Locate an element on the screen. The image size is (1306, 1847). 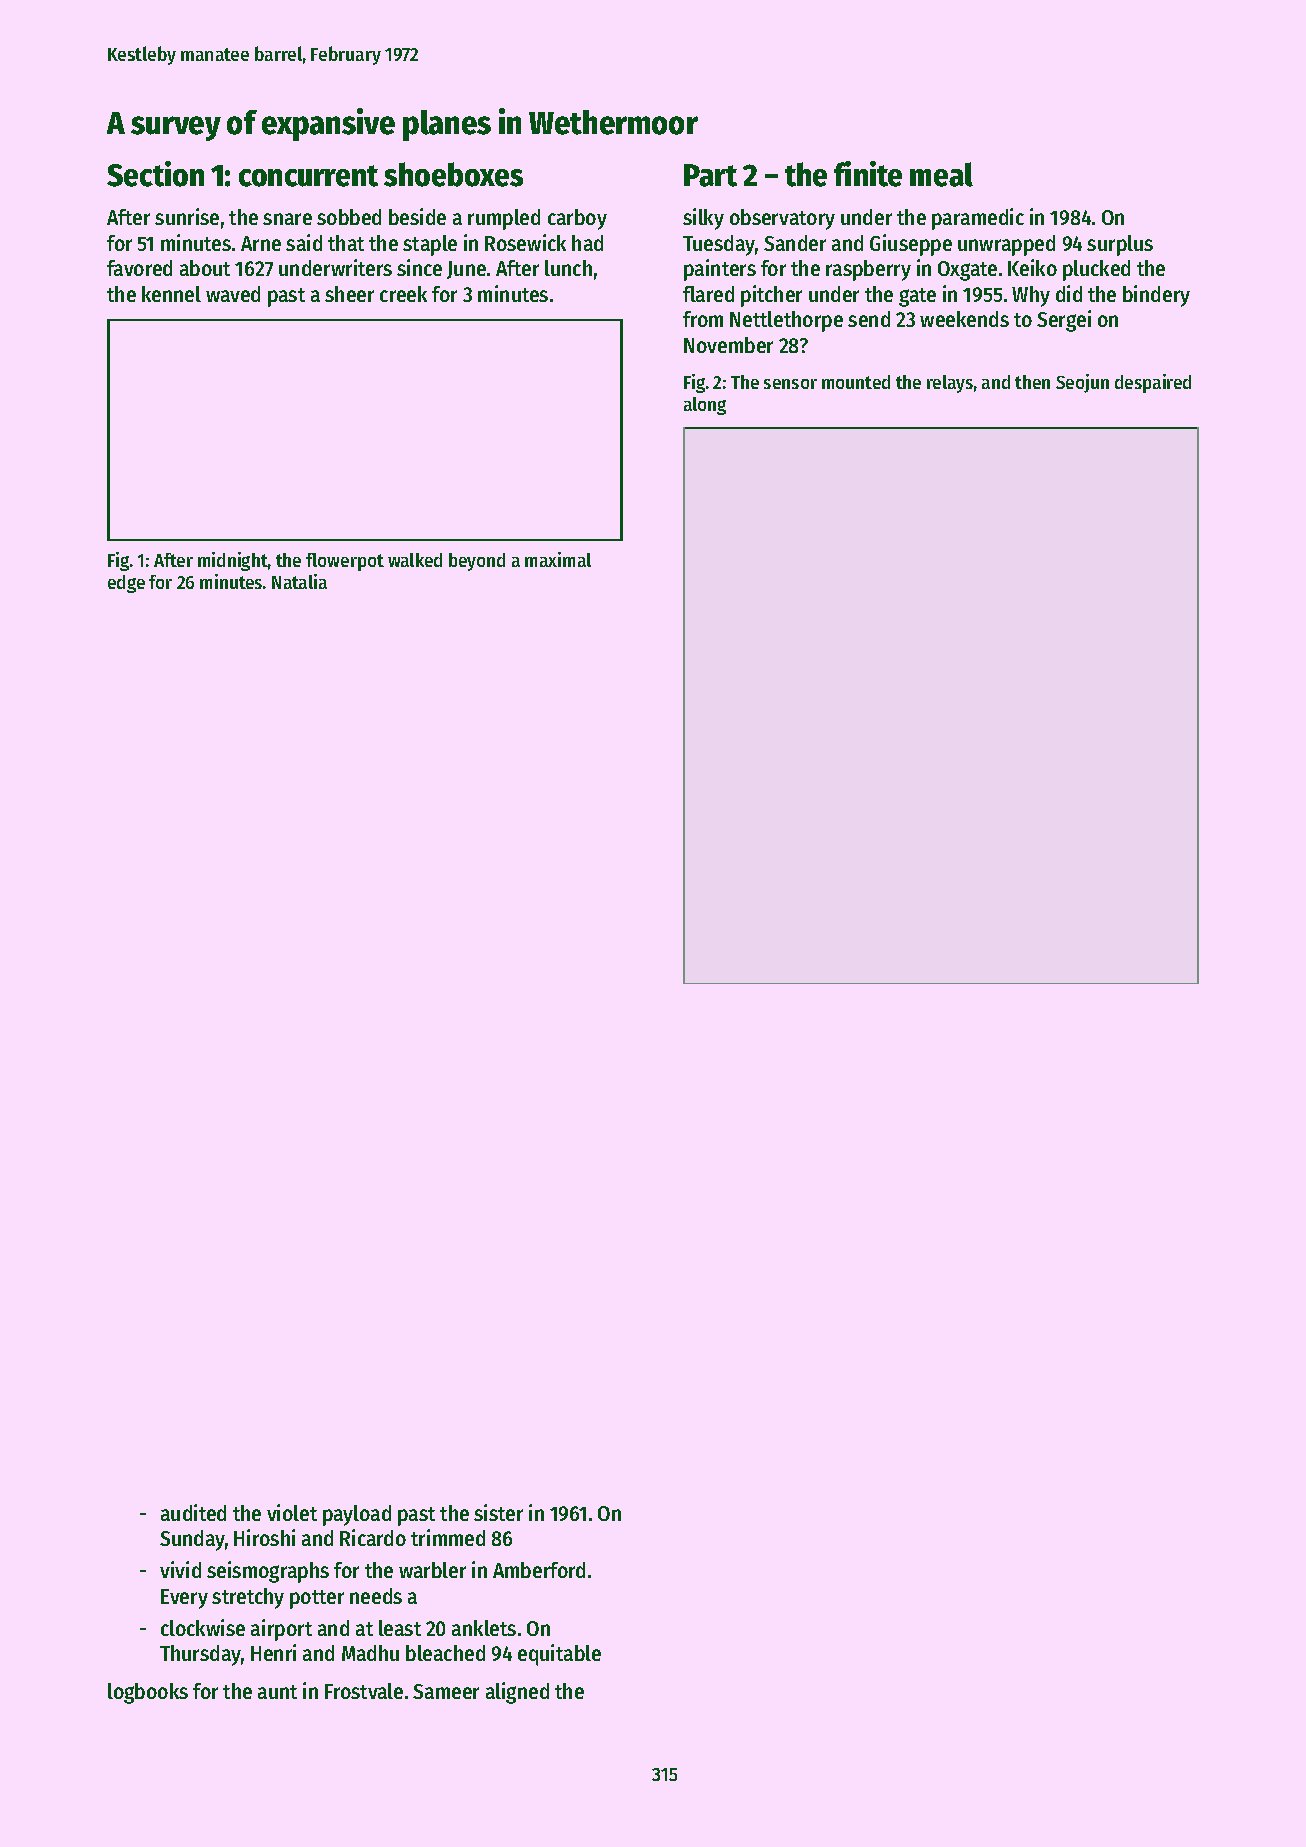
favored is located at coordinates (139, 268).
